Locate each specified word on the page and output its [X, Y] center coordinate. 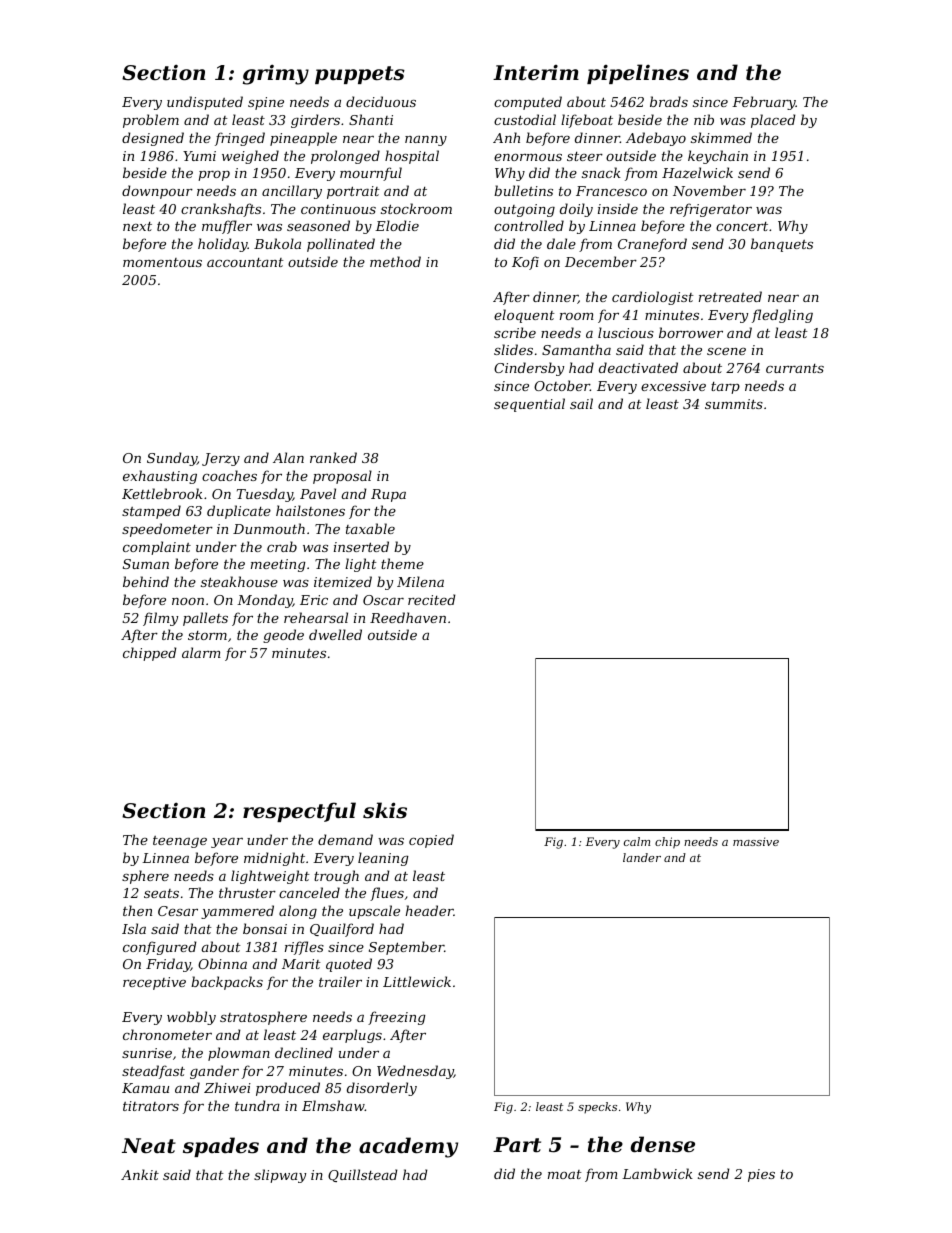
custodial [525, 119]
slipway [280, 1176]
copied [431, 841]
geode [283, 636]
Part [517, 1145]
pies [761, 1175]
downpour [157, 192]
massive [756, 841]
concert [742, 226]
